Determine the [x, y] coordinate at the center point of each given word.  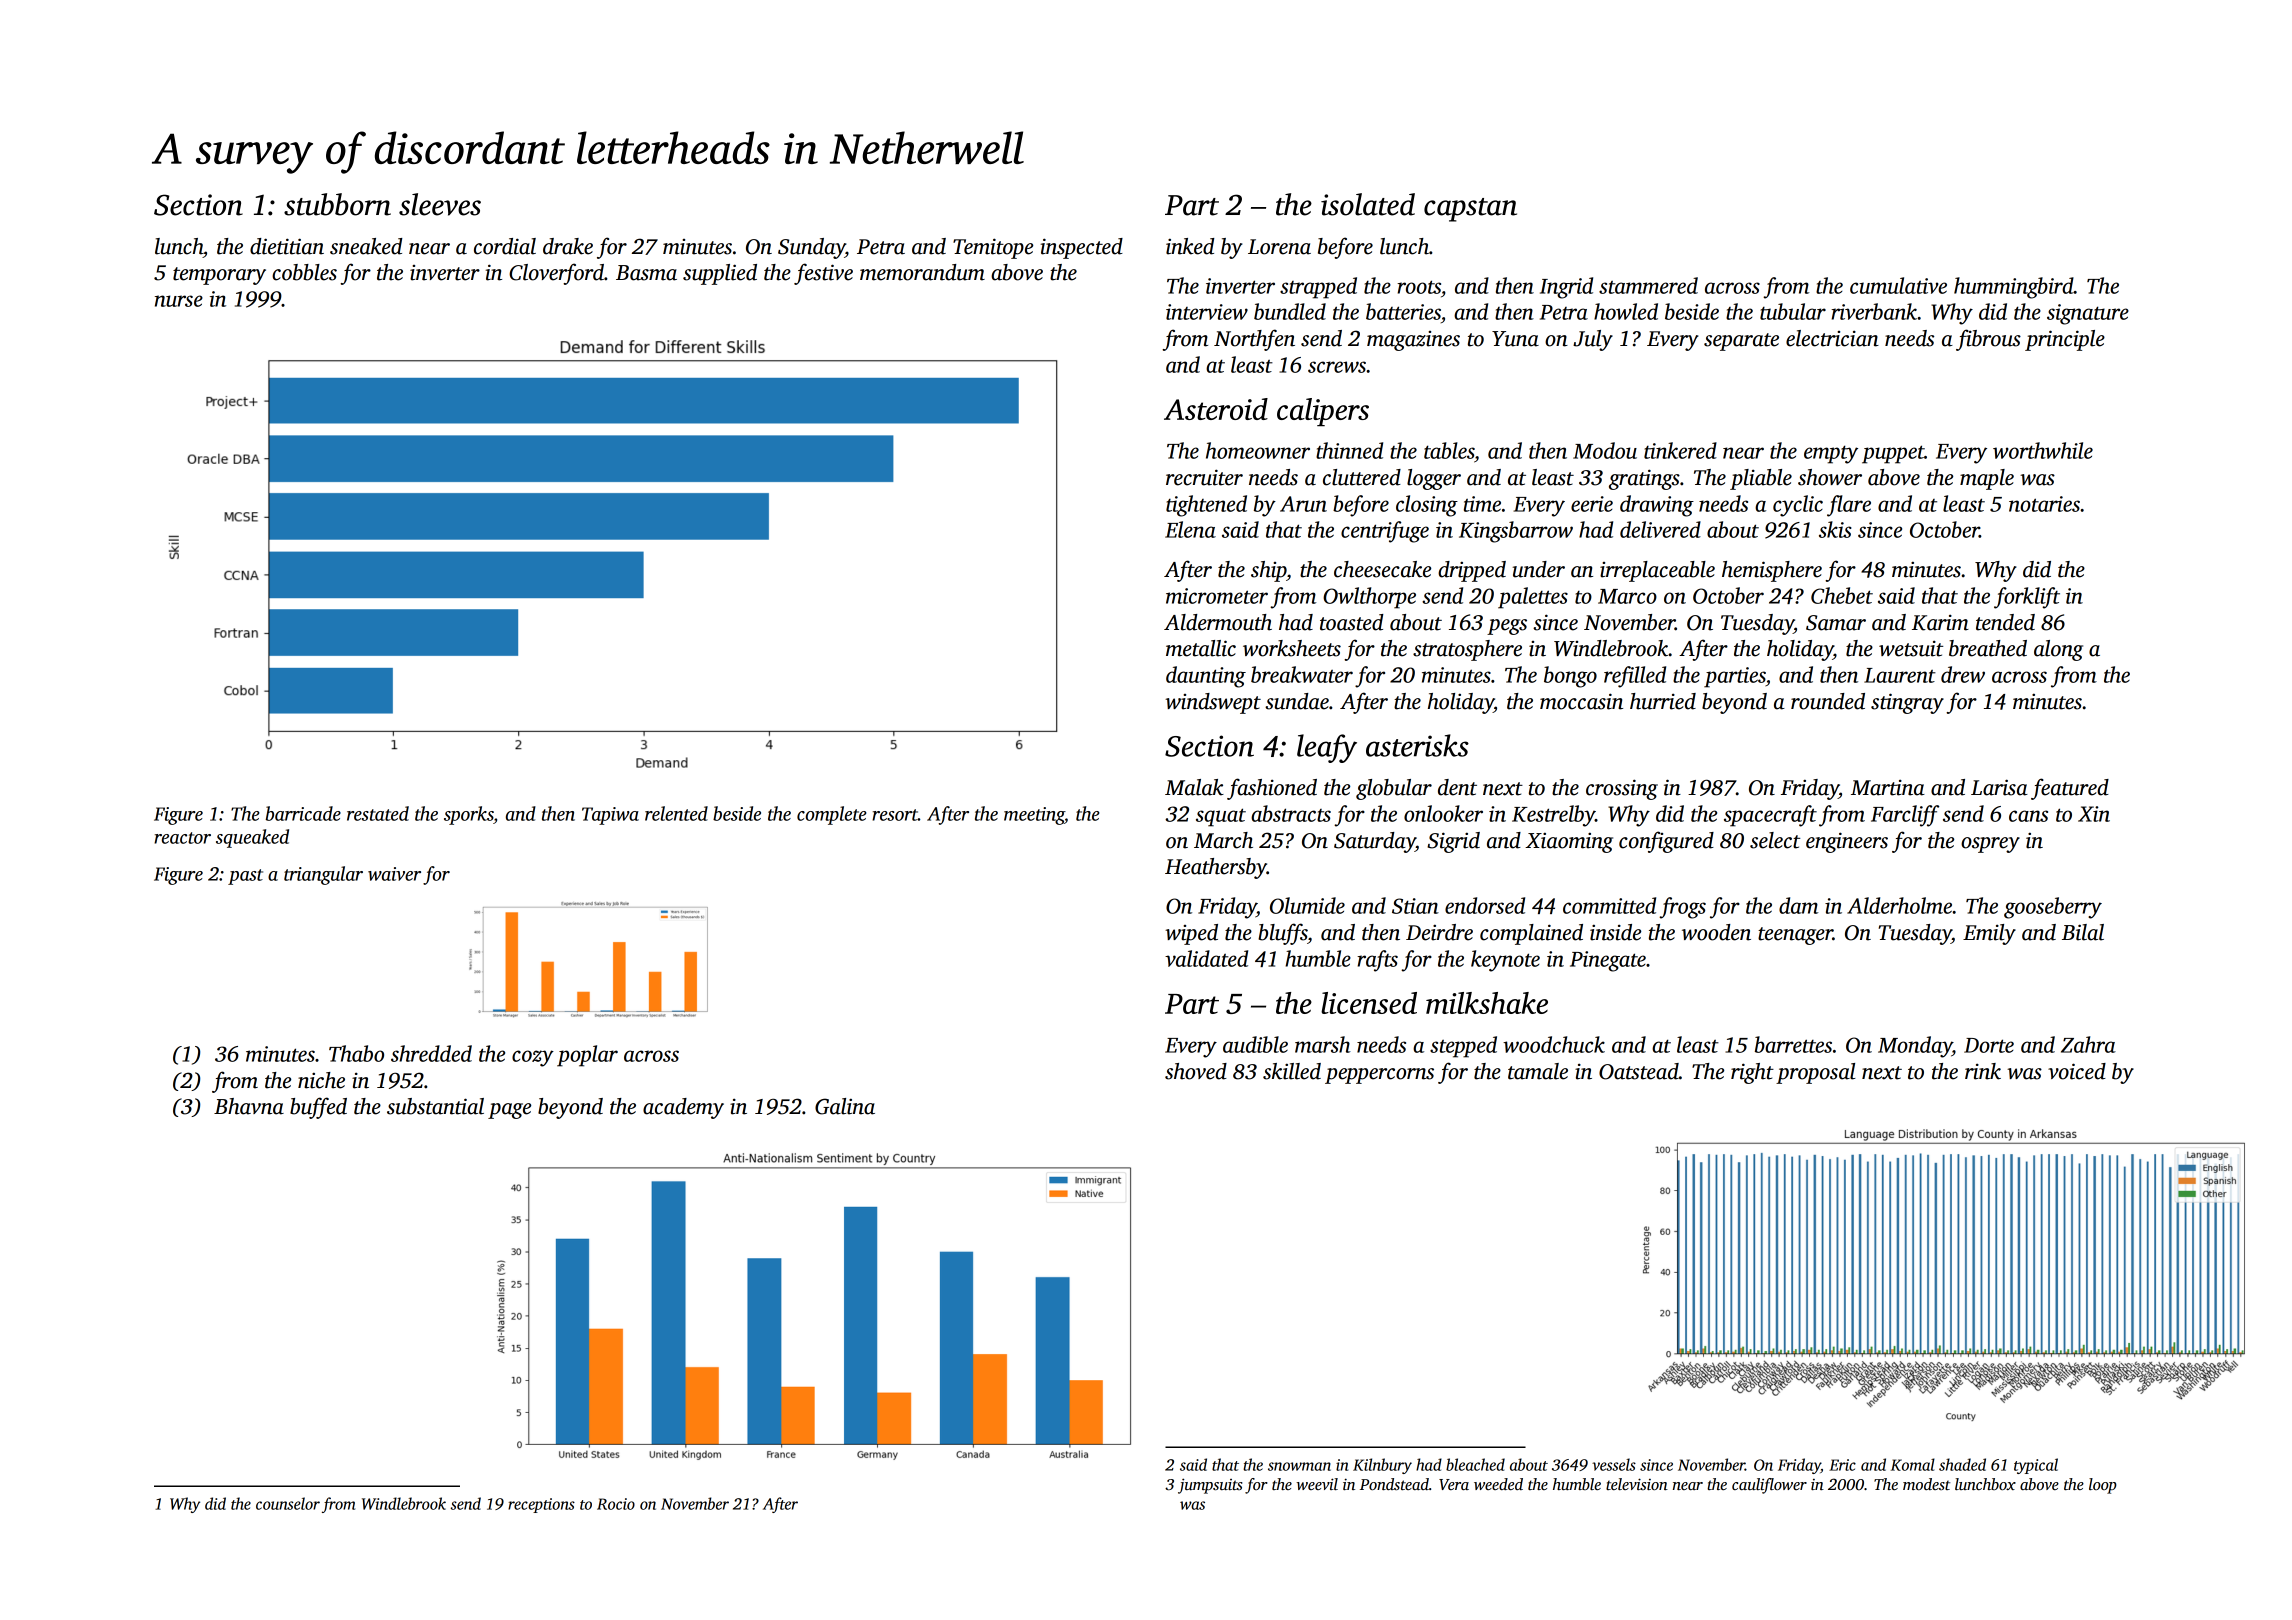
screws [1337, 367]
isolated [1368, 204]
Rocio [616, 1504]
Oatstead [1639, 1071]
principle [2065, 340]
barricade [303, 813]
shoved [1196, 1071]
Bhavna [249, 1106]
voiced [2077, 1071]
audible [1255, 1044]
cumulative [1898, 285]
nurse [179, 301]
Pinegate [1608, 961]
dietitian [287, 246]
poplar [587, 1056]
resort [895, 815]
